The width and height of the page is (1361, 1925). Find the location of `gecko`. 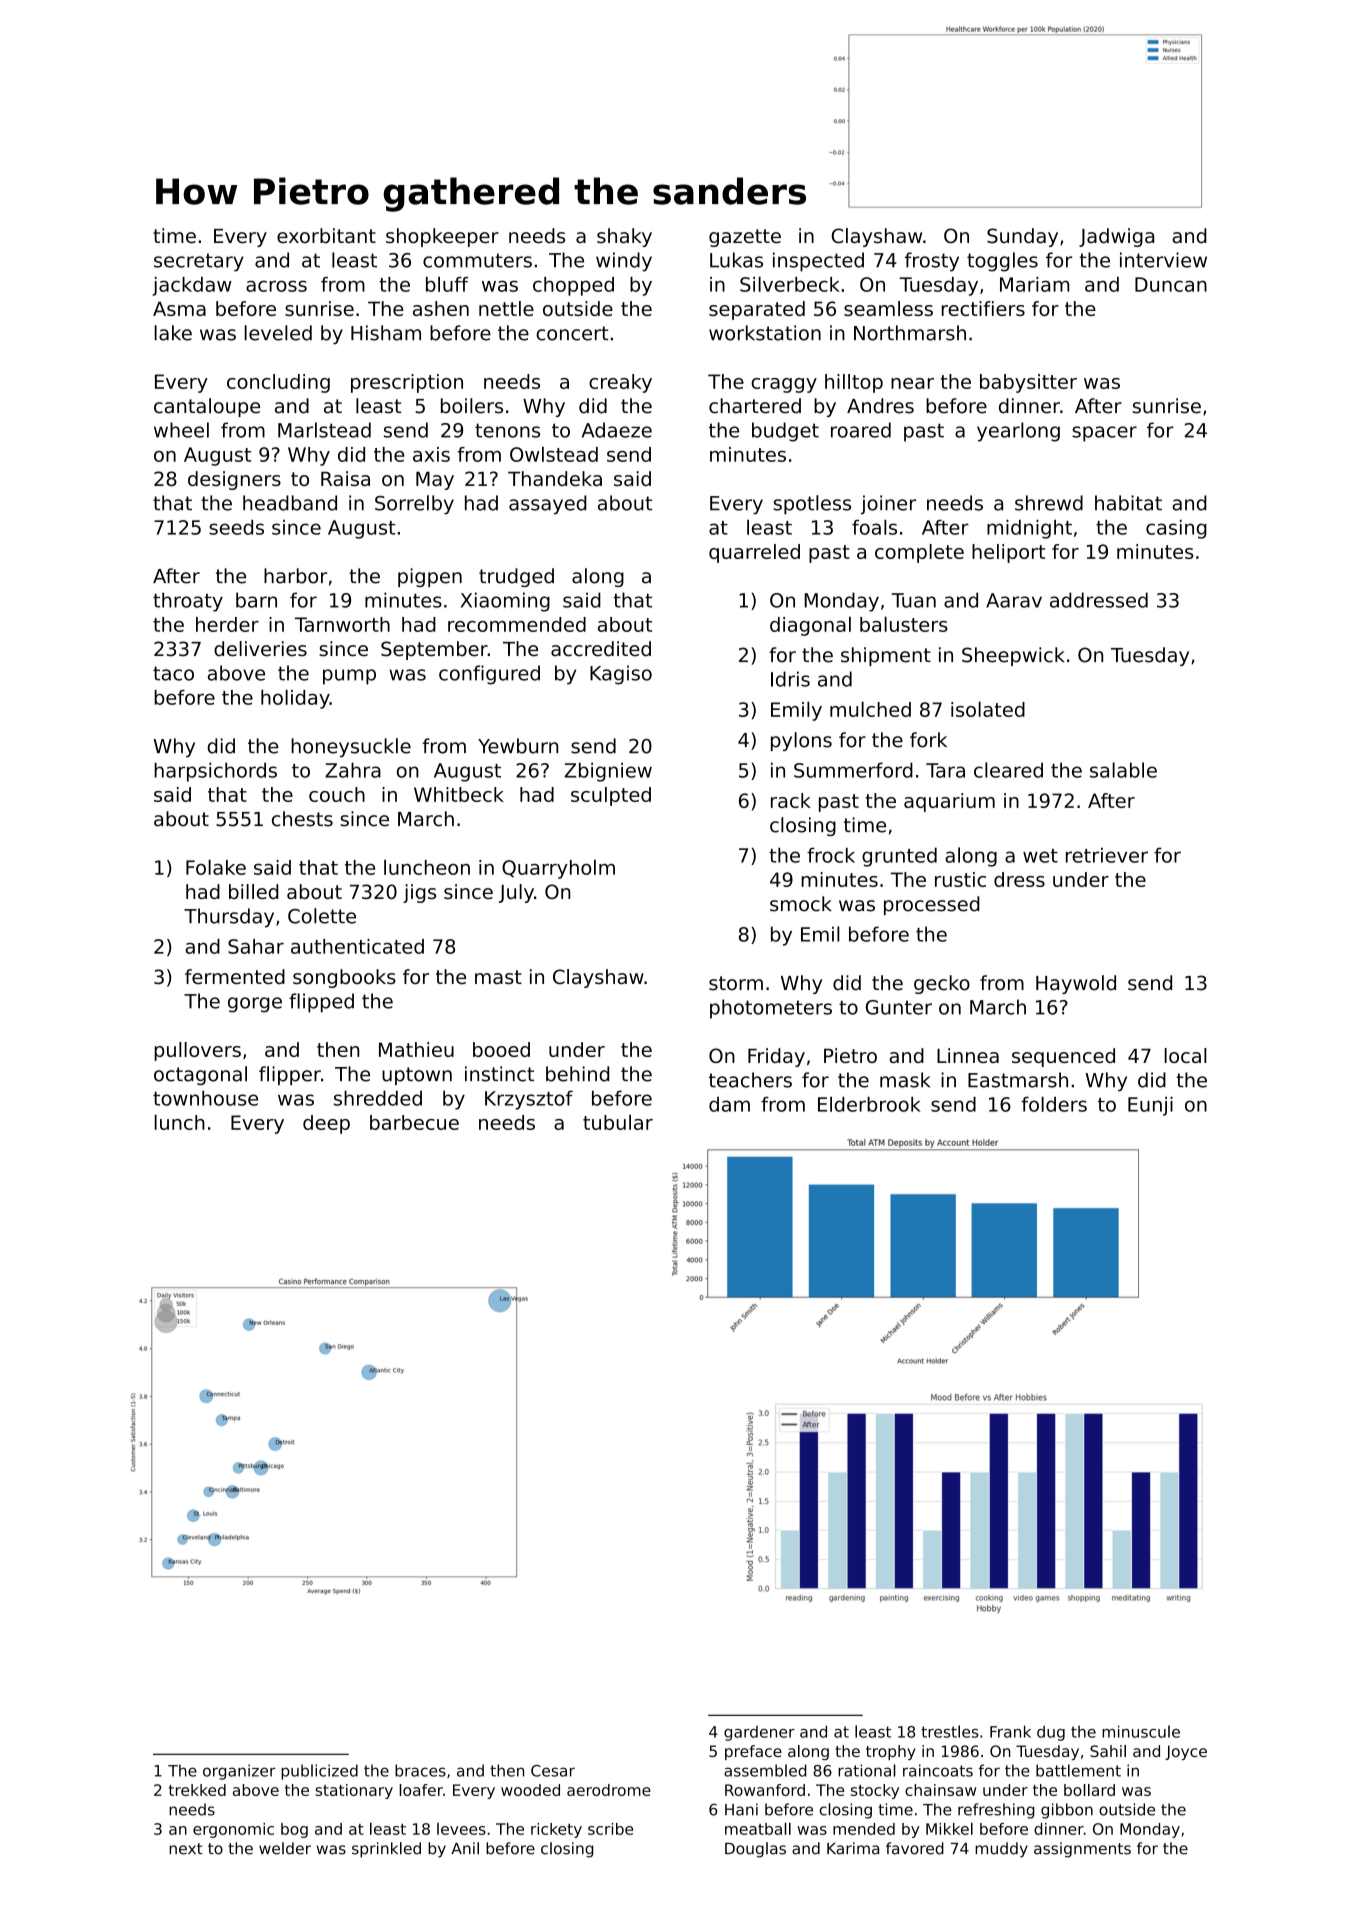

gecko is located at coordinates (942, 984).
